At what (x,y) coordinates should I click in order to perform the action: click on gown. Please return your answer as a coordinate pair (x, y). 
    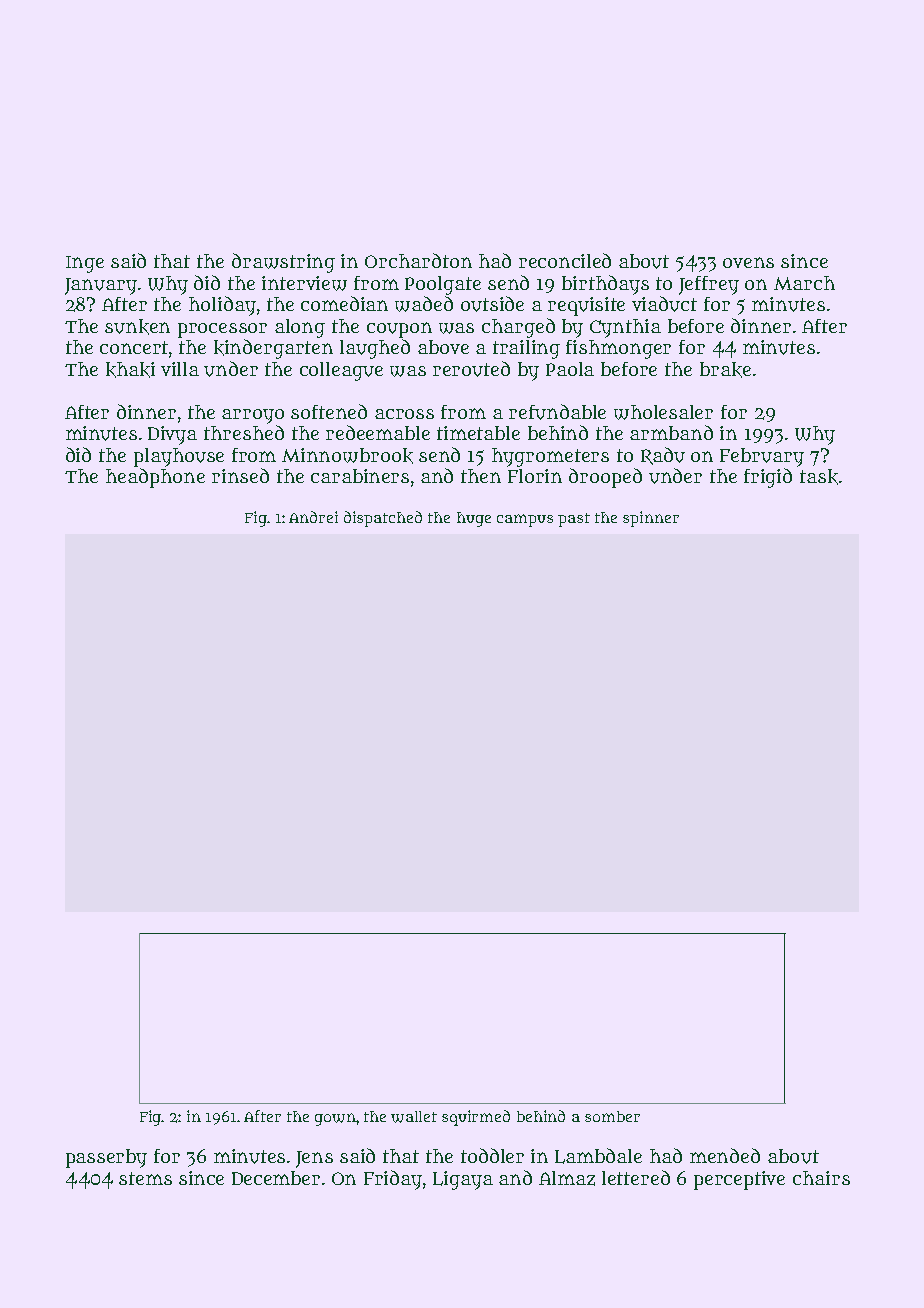
    Looking at the image, I should click on (335, 1119).
